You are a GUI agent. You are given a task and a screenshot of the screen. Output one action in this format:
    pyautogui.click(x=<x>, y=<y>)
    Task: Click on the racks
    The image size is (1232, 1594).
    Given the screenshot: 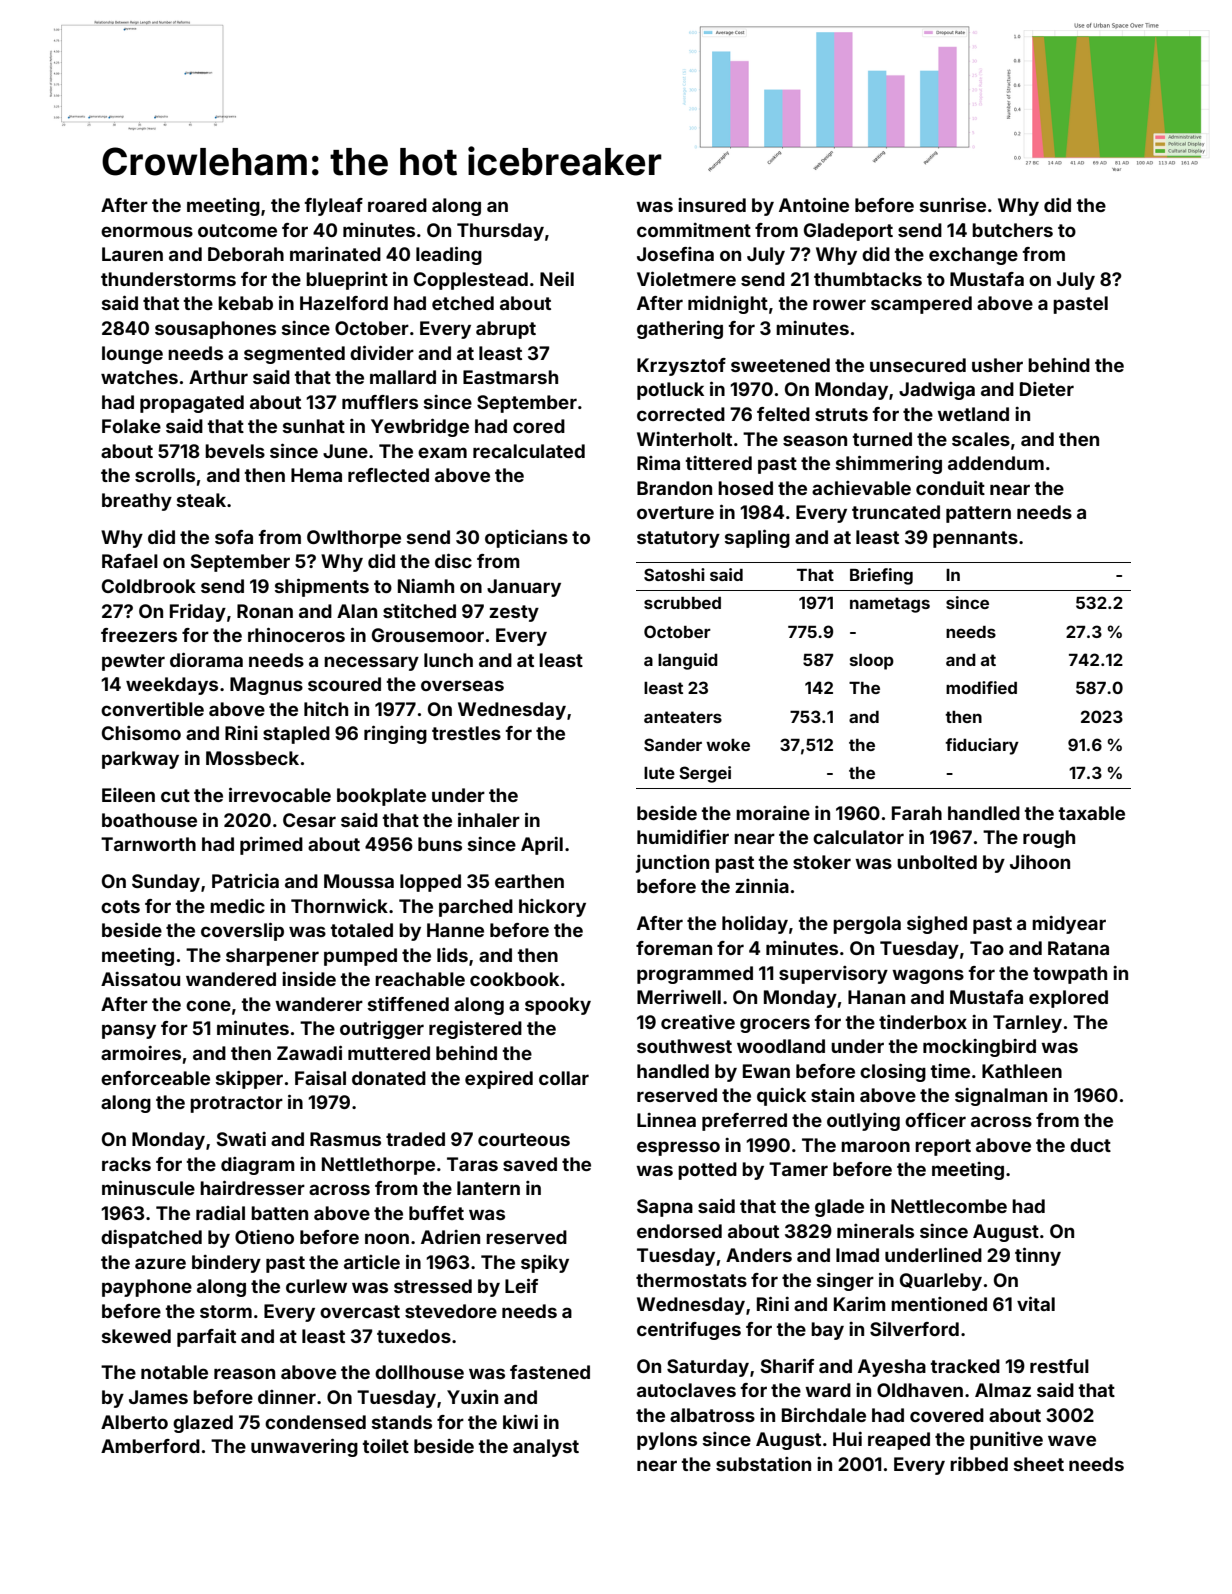 What is the action you would take?
    pyautogui.click(x=126, y=1164)
